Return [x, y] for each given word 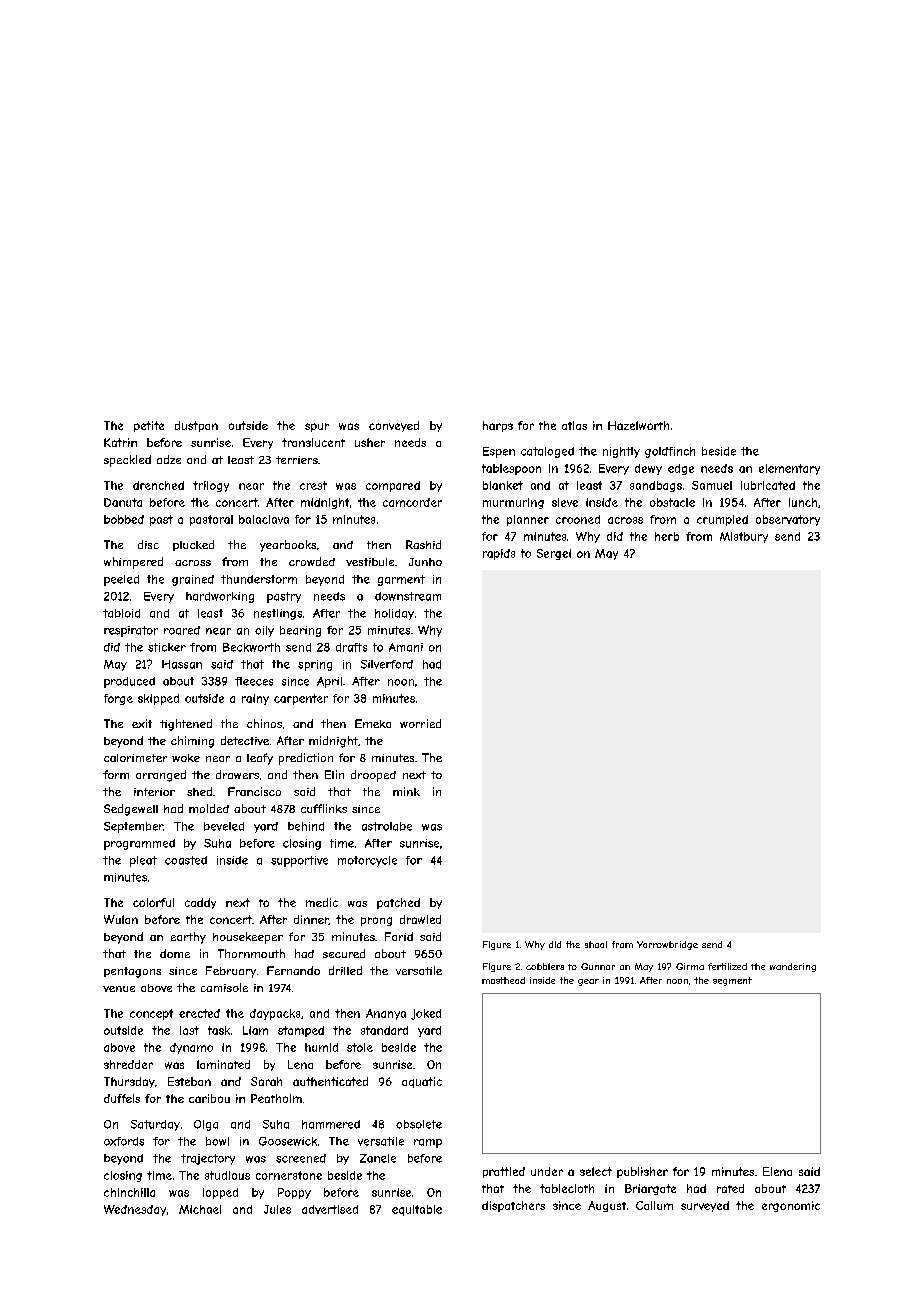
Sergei [554, 554]
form [116, 774]
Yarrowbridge [667, 945]
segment [732, 981]
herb [667, 536]
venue [119, 989]
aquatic [422, 1082]
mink [406, 791]
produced [129, 682]
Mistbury [744, 537]
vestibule [370, 562]
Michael [200, 1209]
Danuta [123, 502]
